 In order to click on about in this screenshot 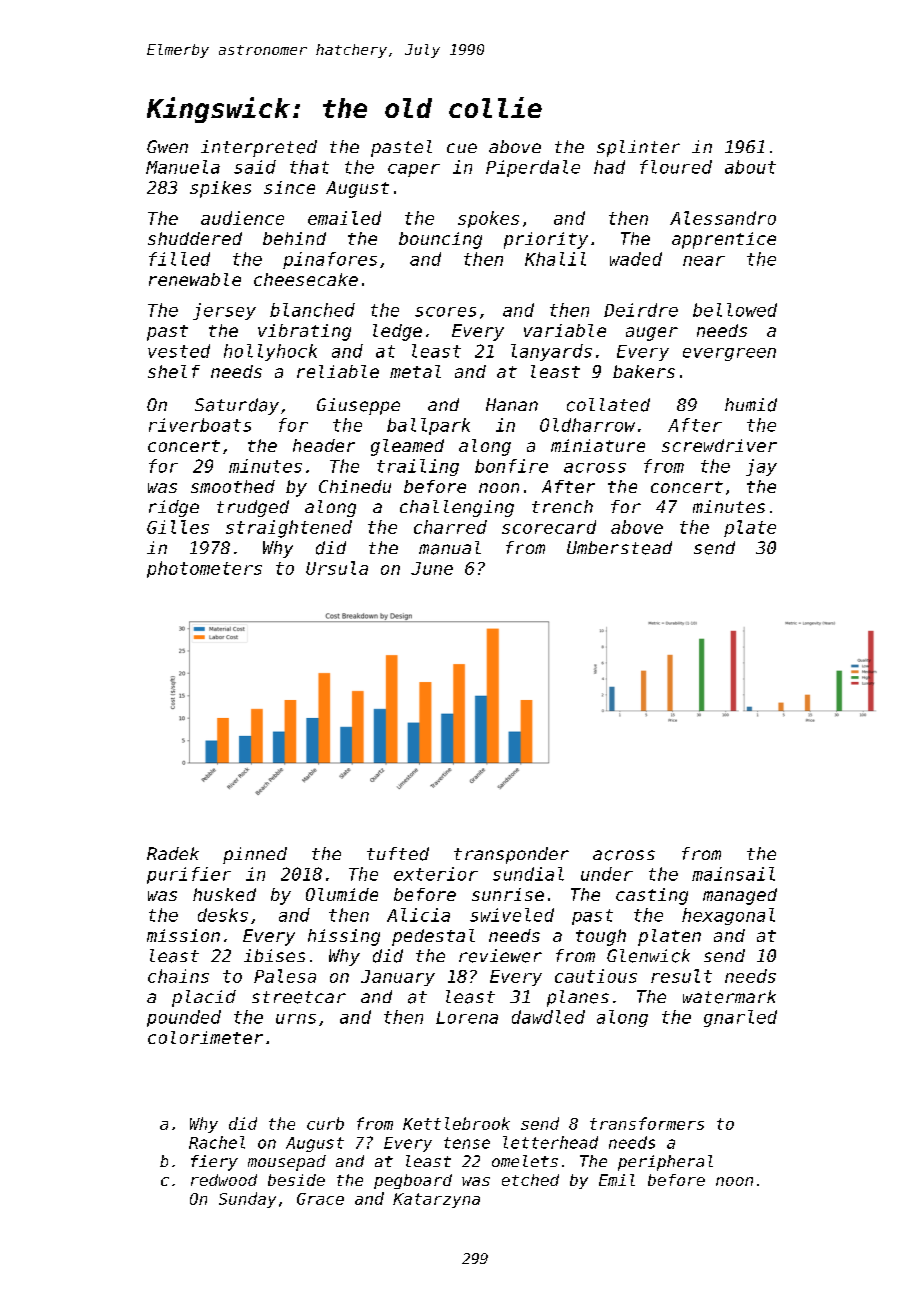, I will do `click(750, 167)`.
